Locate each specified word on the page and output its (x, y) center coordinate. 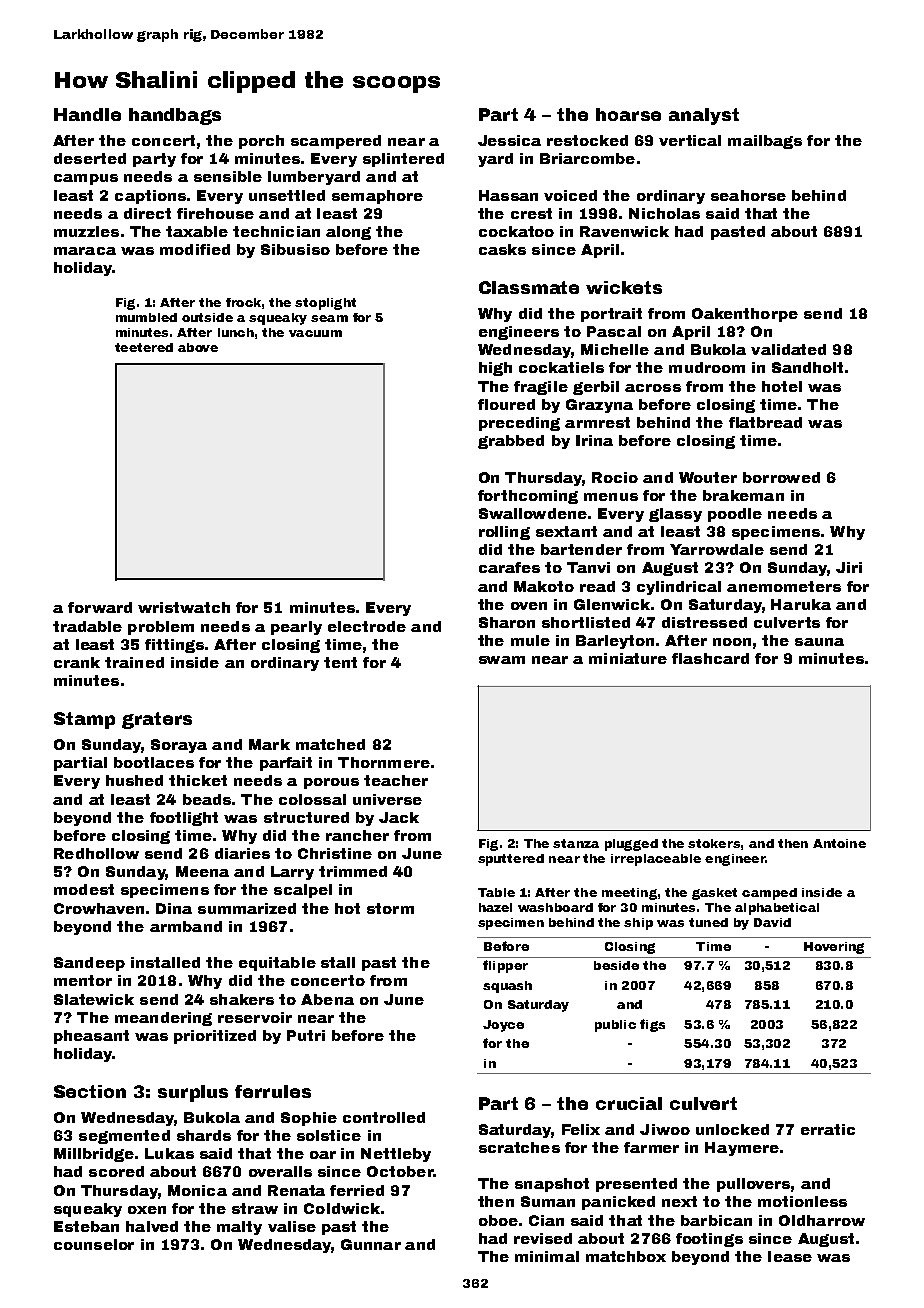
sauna (819, 642)
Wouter (708, 477)
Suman (548, 1201)
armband (186, 926)
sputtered (511, 860)
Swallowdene (533, 513)
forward (100, 607)
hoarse (628, 114)
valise (292, 1226)
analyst (704, 116)
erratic (828, 1129)
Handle (87, 114)
